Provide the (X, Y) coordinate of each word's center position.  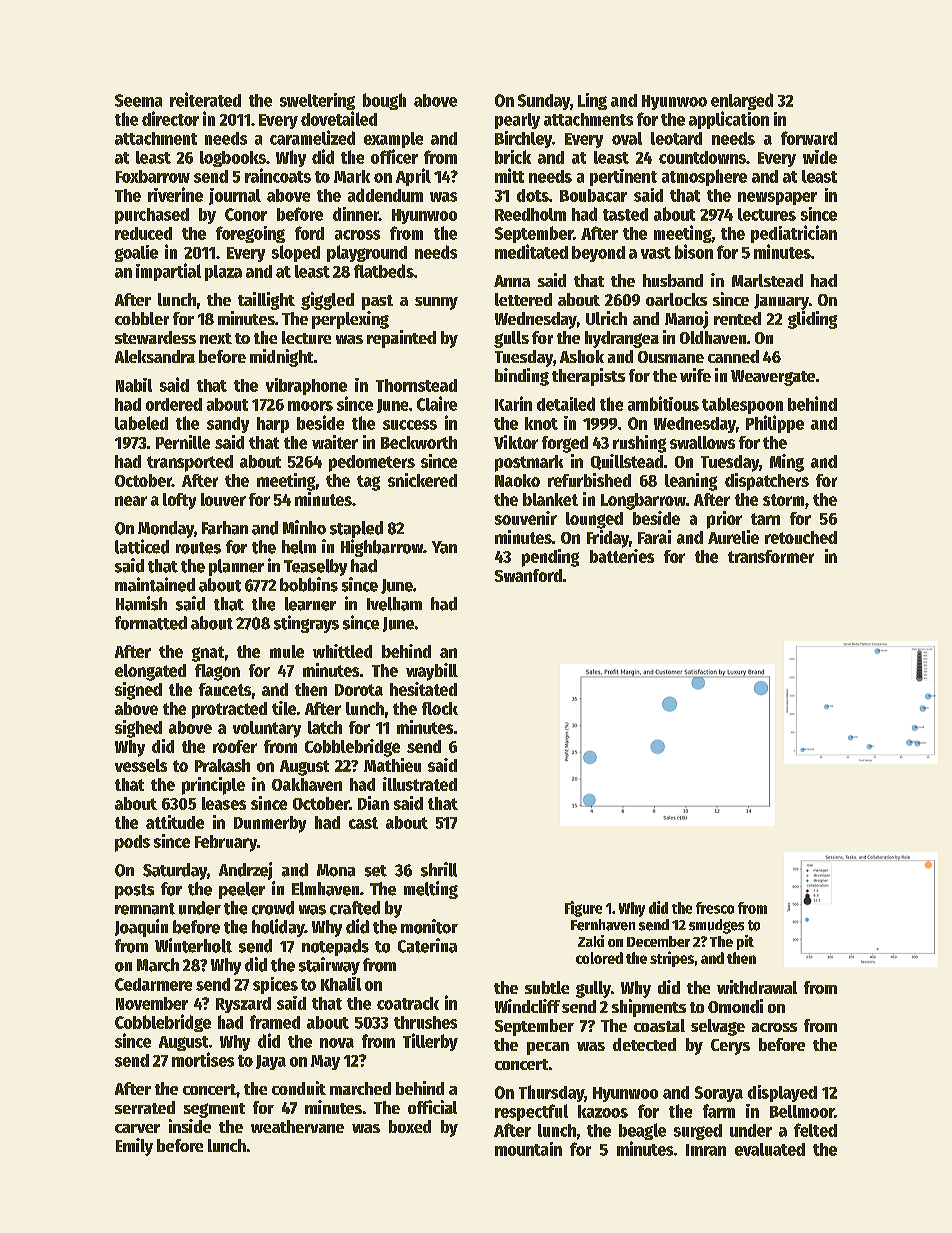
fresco (715, 908)
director (170, 118)
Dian (373, 803)
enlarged (742, 101)
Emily (134, 1147)
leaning (691, 482)
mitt (509, 175)
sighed (138, 729)
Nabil (134, 385)
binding (522, 377)
